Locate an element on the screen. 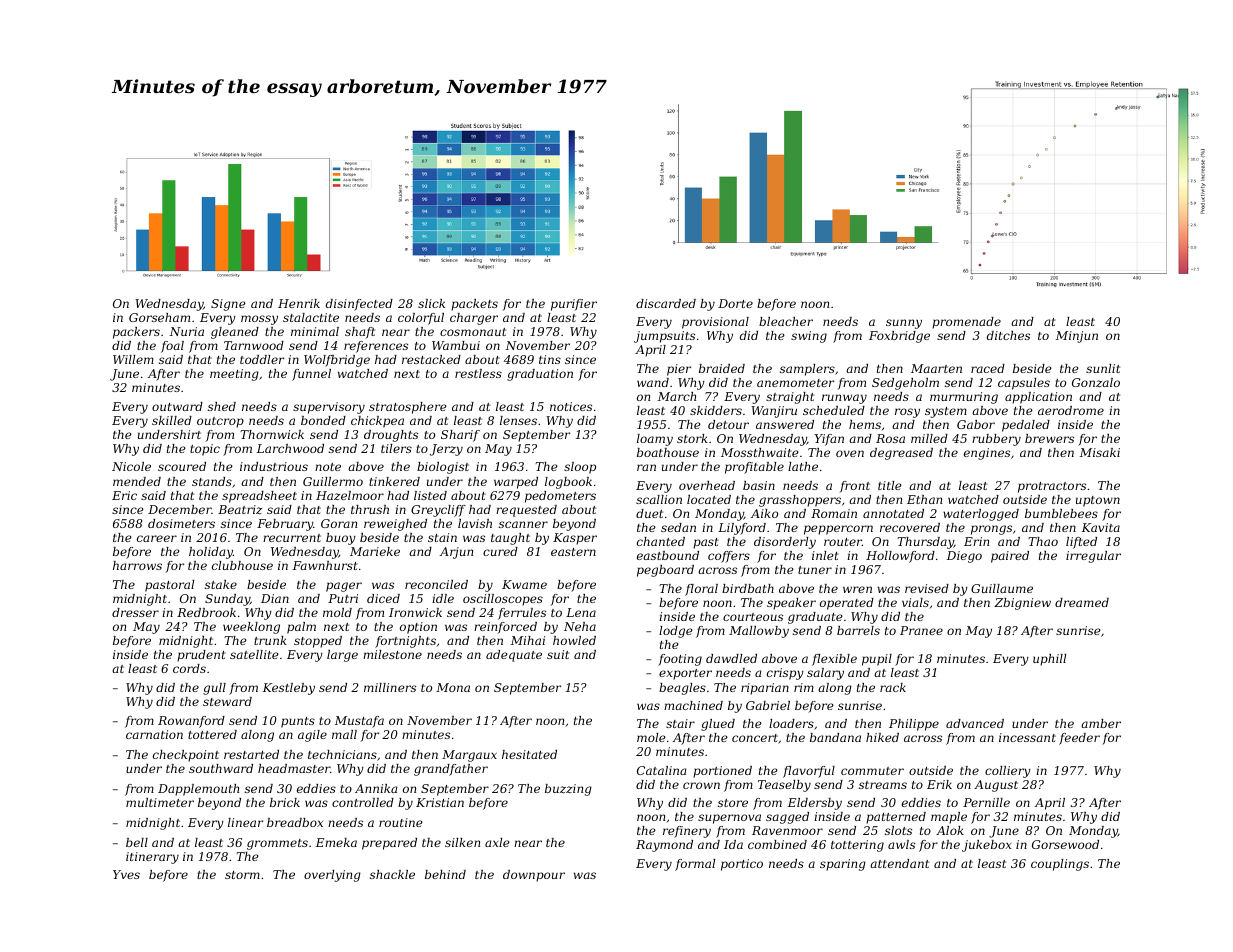  purifier is located at coordinates (574, 305).
